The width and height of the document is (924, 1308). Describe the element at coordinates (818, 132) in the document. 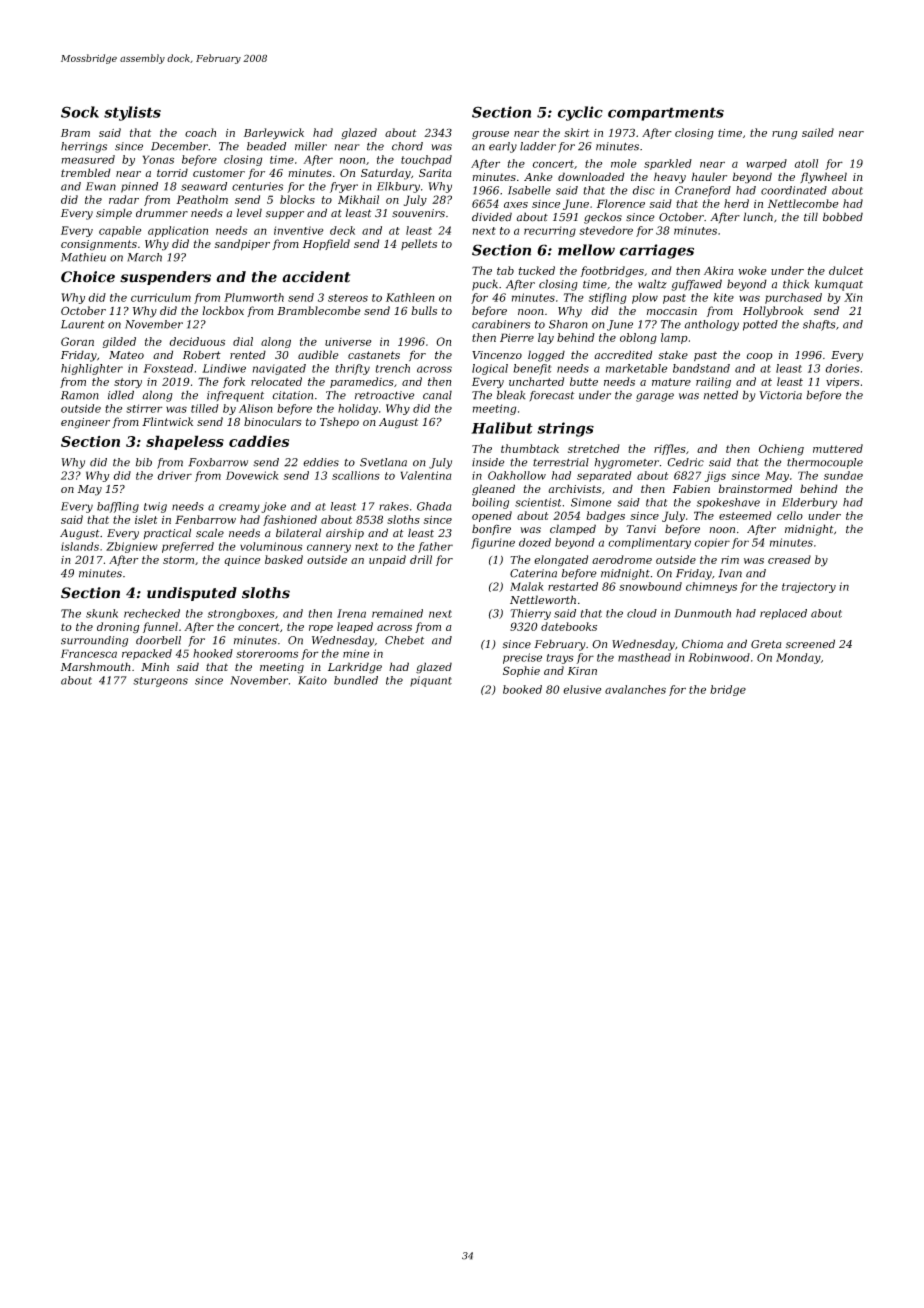

I see `sailed` at that location.
